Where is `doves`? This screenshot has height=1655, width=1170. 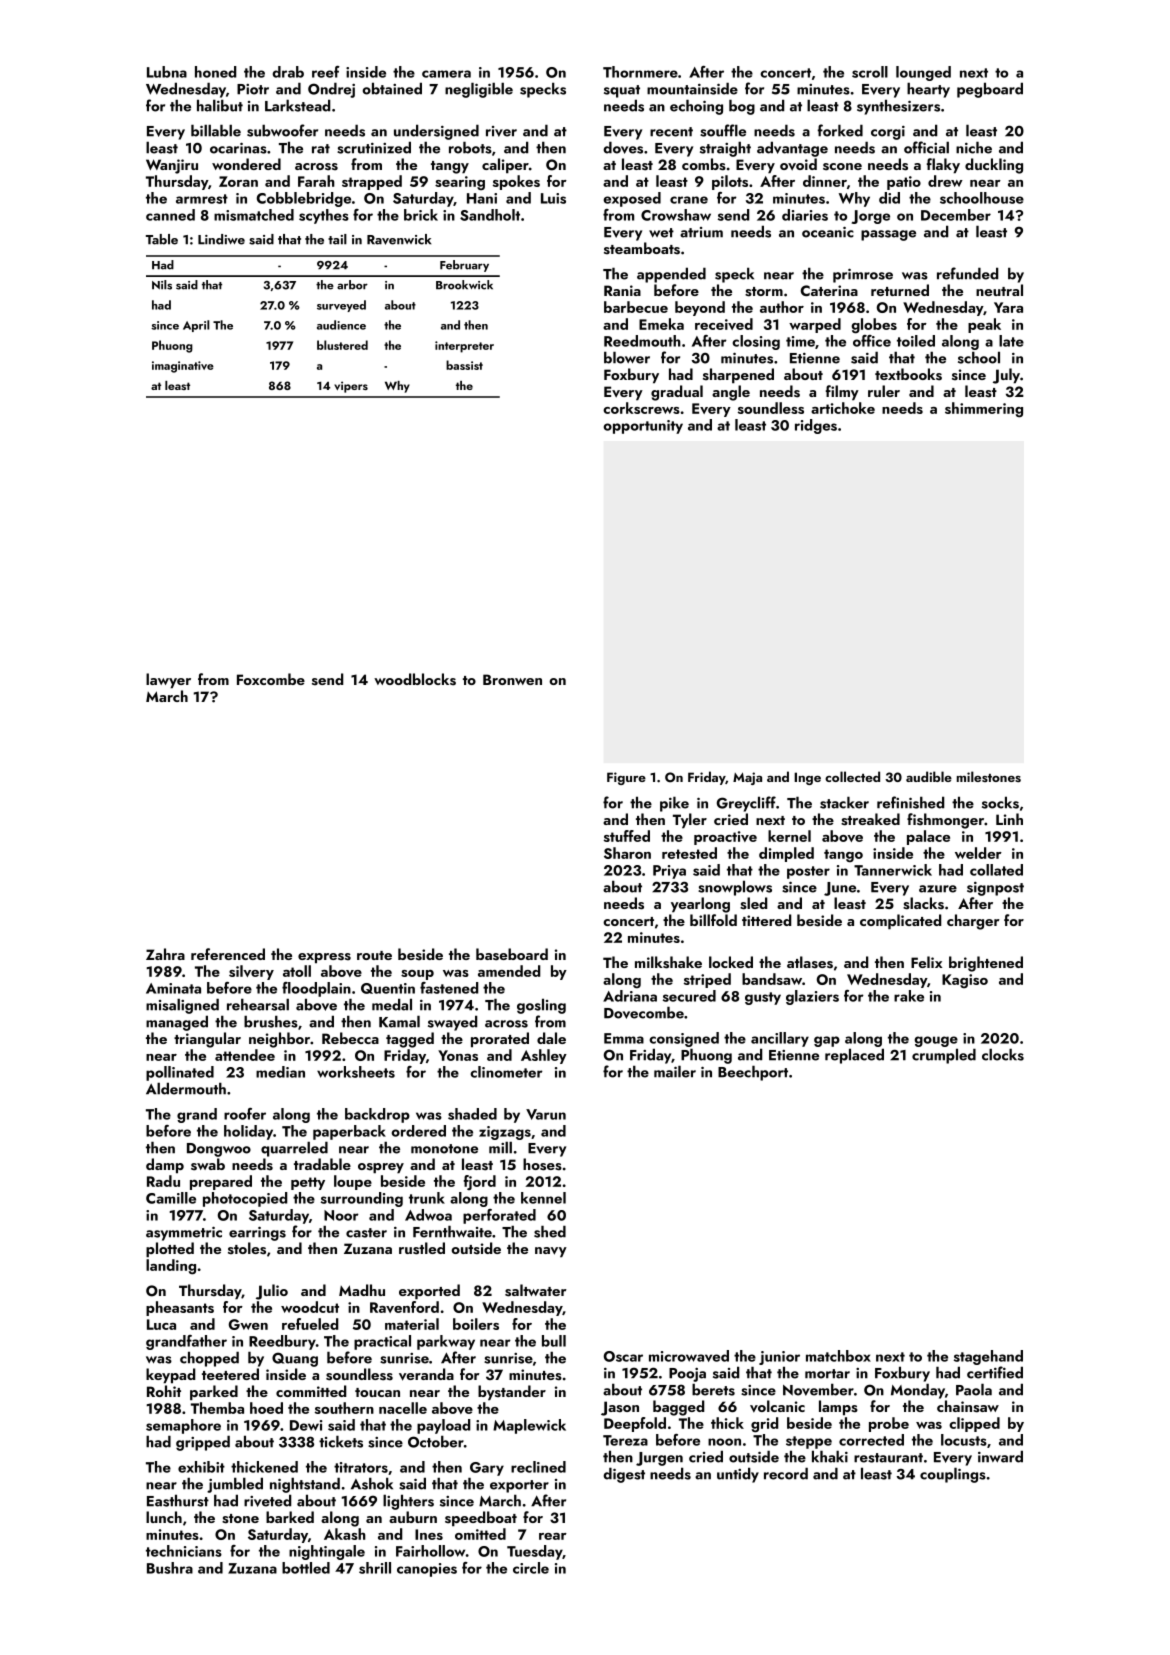 doves is located at coordinates (623, 147).
